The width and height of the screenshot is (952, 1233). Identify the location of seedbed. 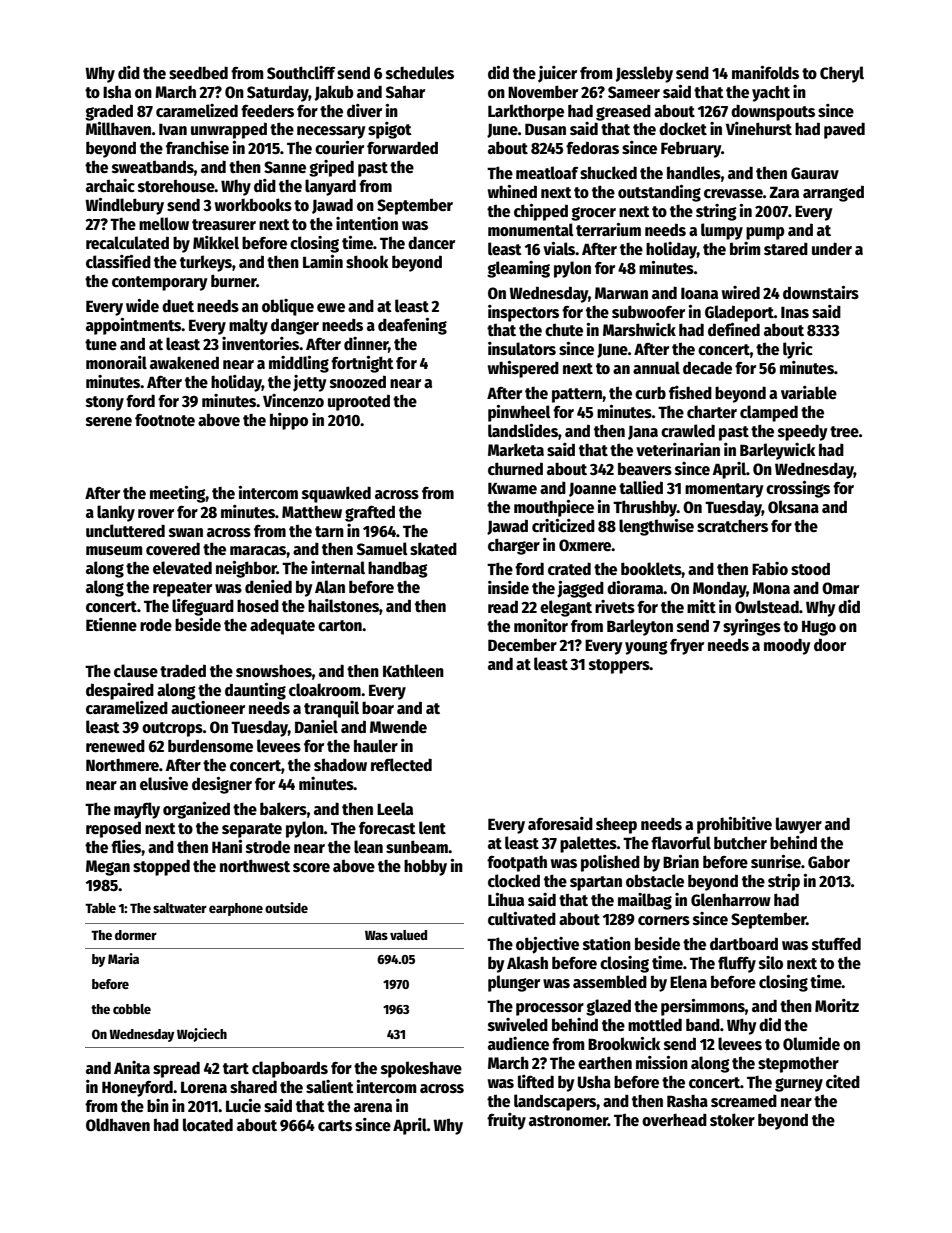
(198, 73).
